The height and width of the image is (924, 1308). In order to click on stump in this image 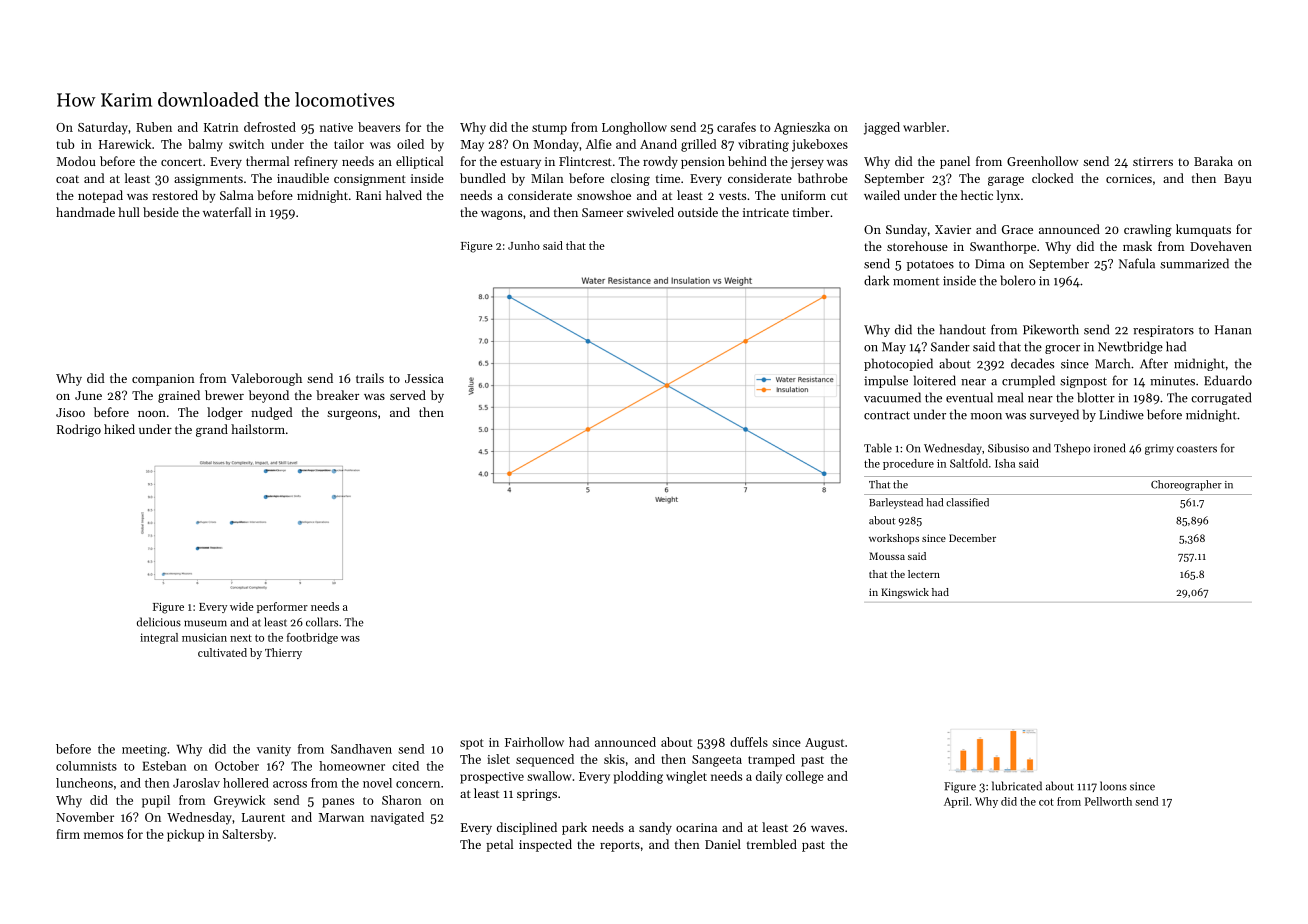, I will do `click(549, 129)`.
